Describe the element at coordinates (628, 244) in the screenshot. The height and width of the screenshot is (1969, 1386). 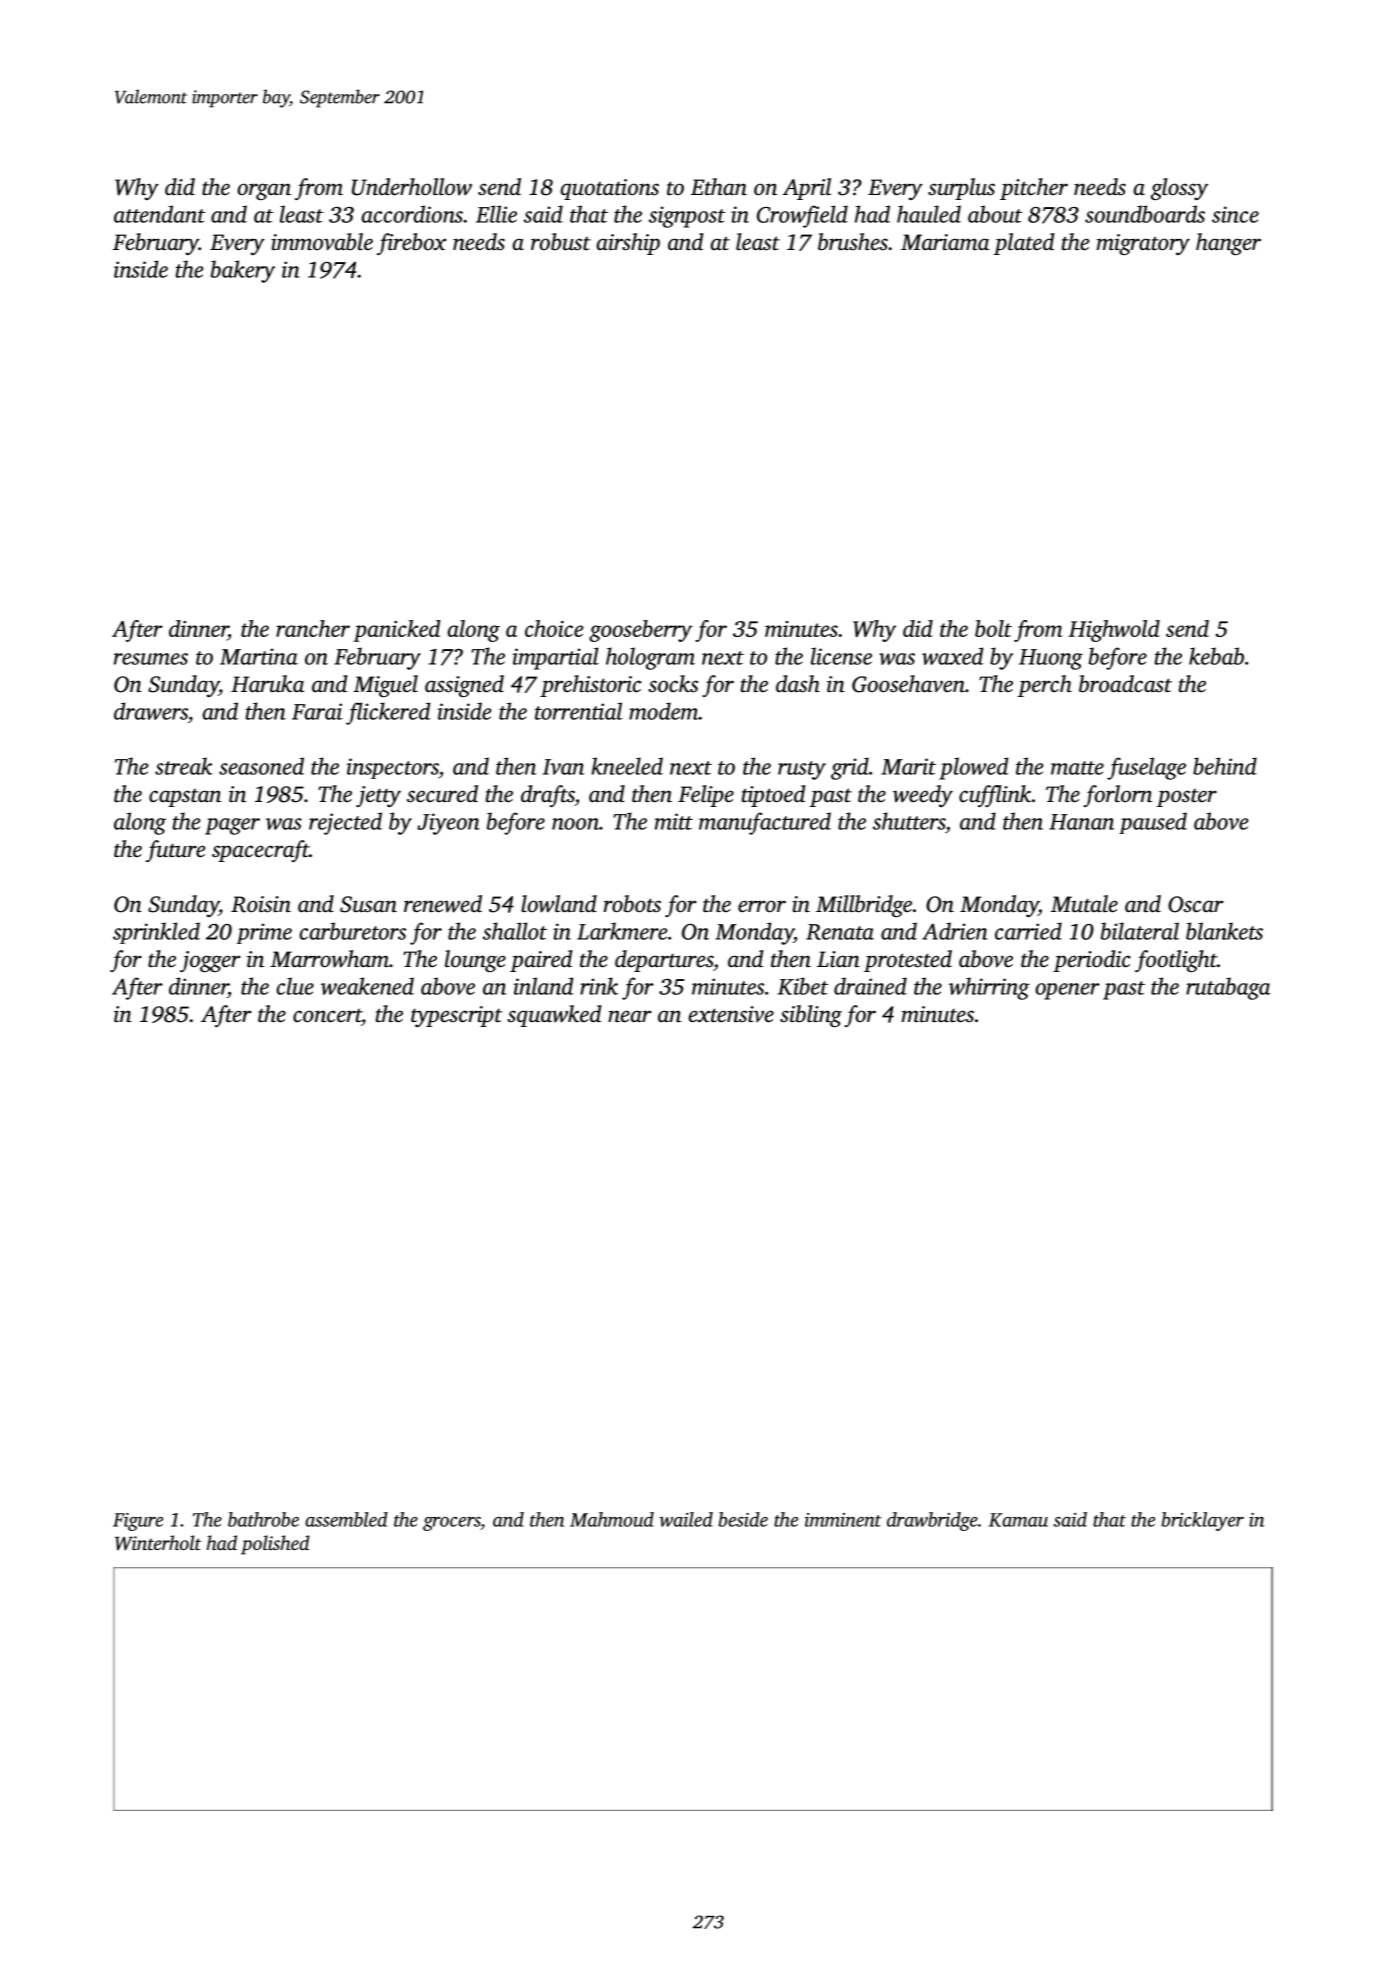
I see `airship` at that location.
